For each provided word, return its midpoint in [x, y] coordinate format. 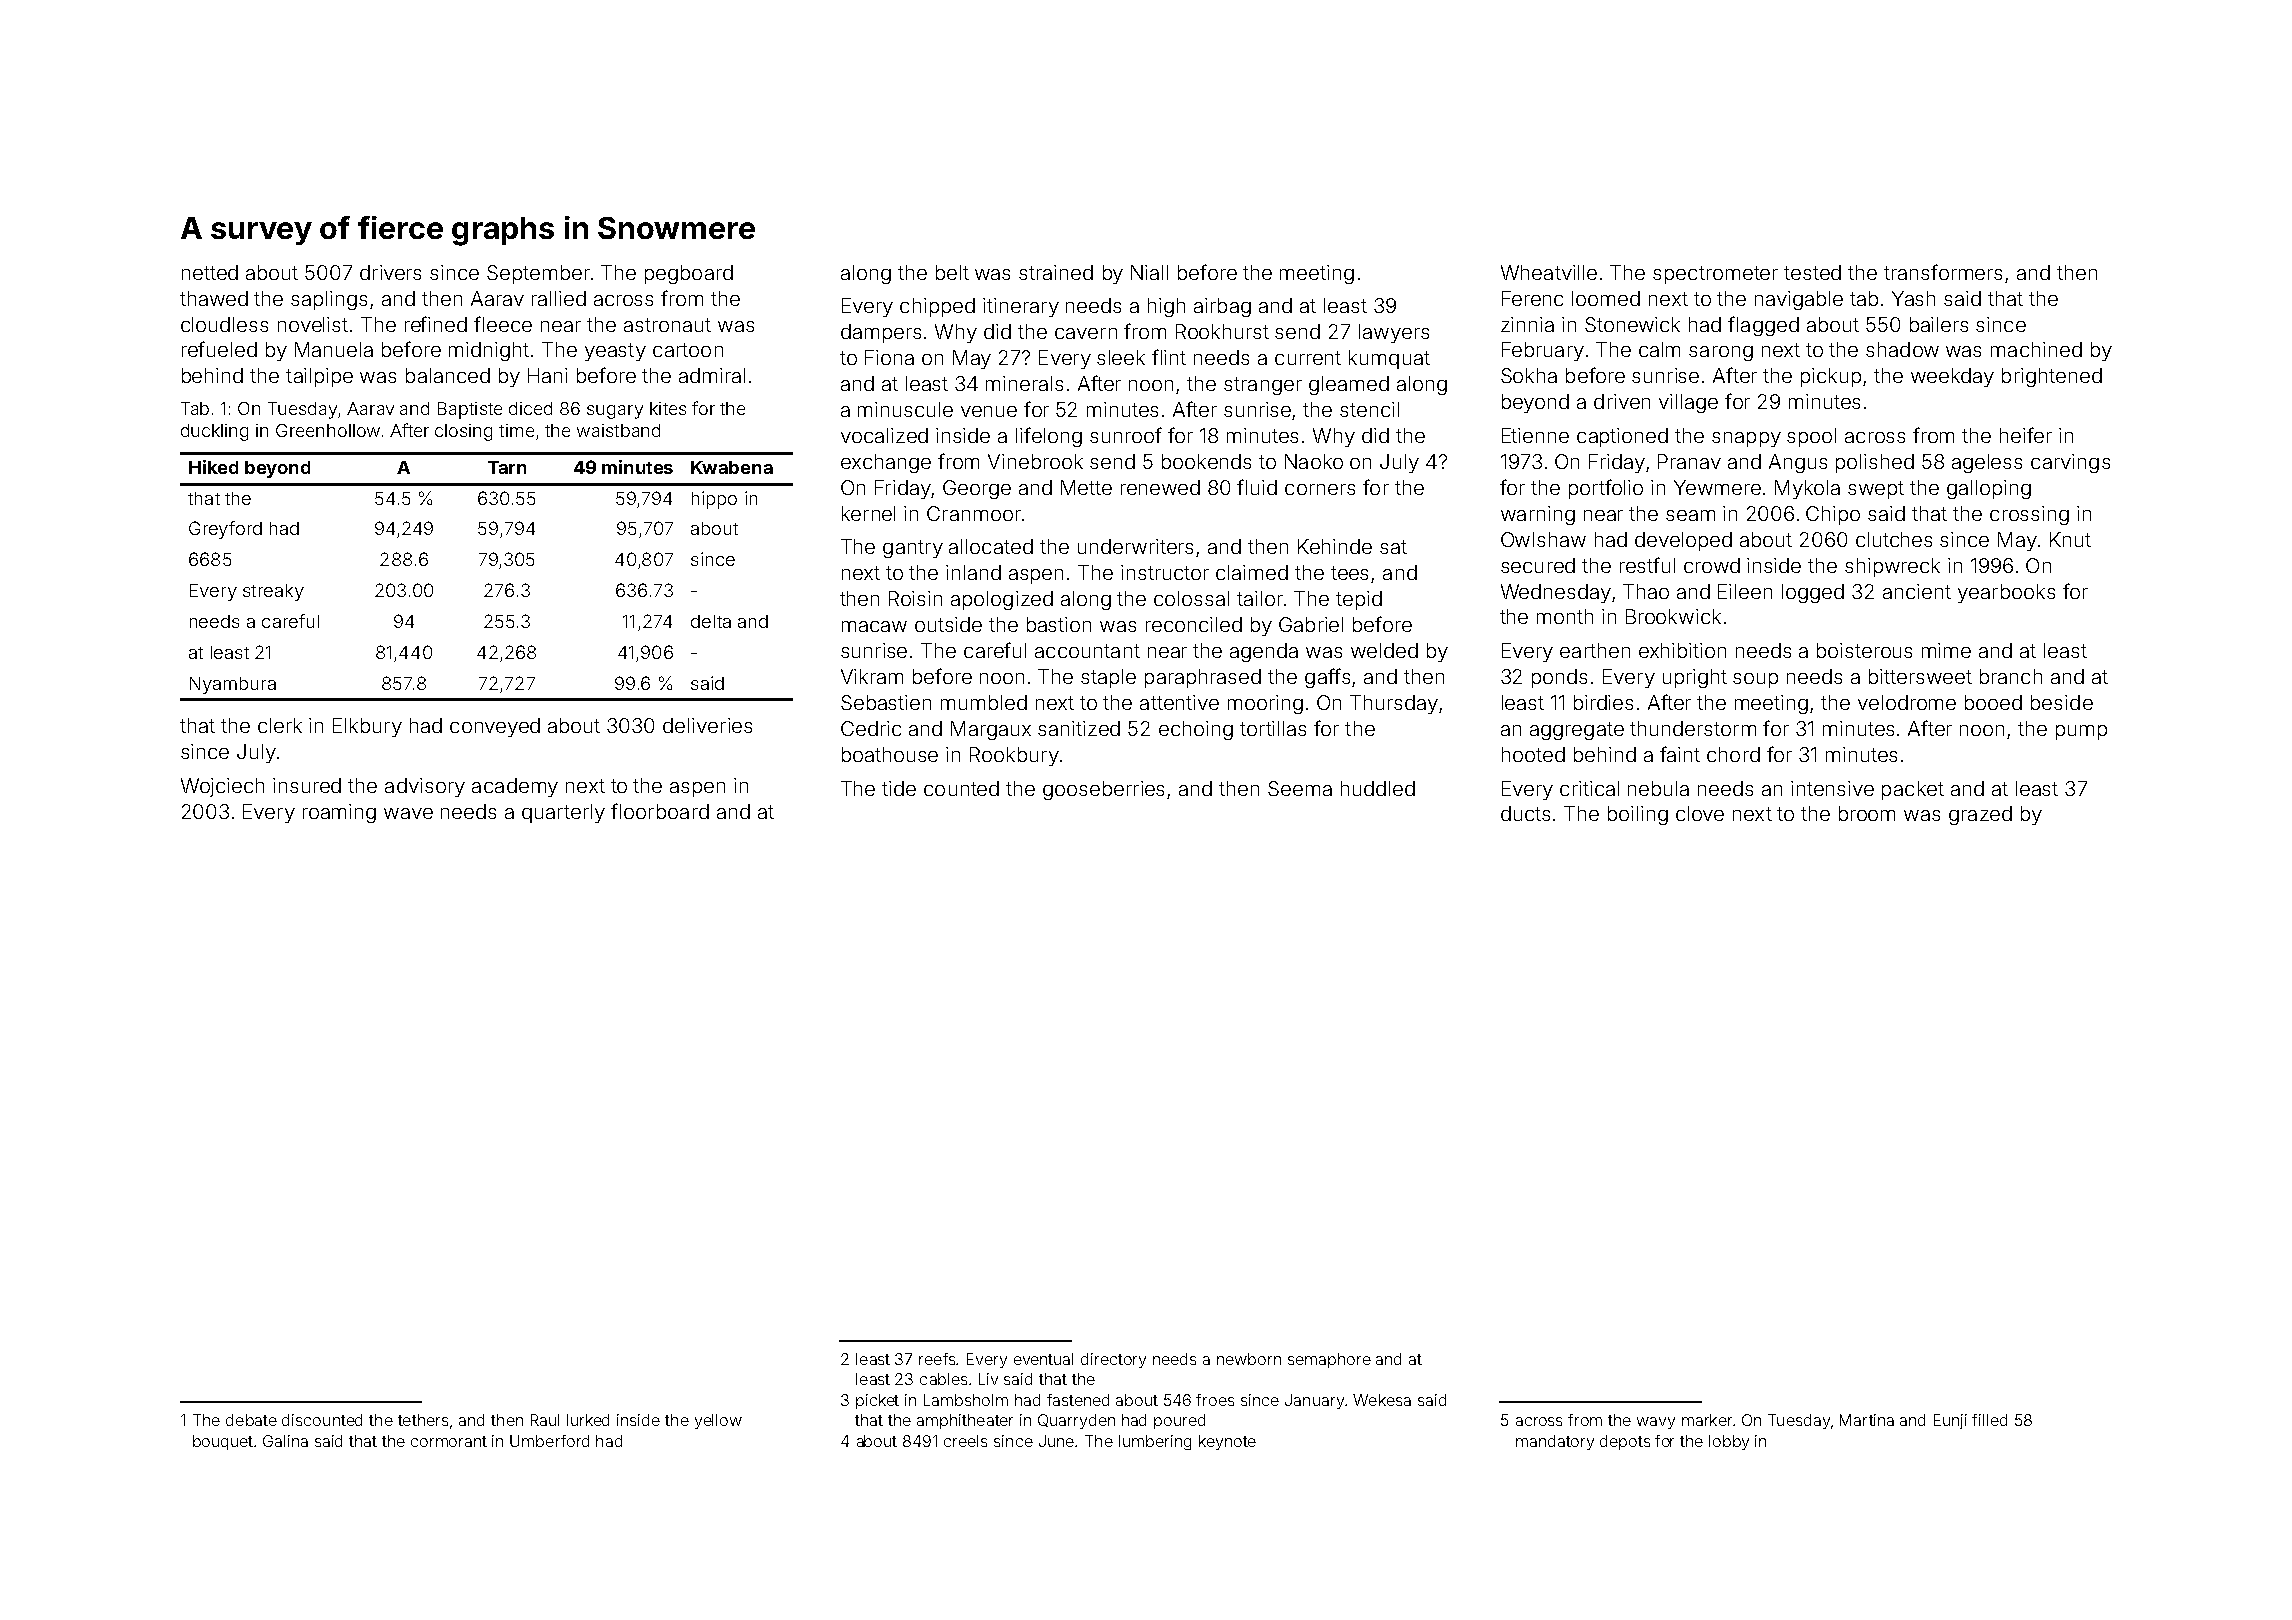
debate [251, 1420]
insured [307, 785]
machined [2036, 349]
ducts [1525, 813]
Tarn [507, 467]
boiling [1638, 815]
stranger [1263, 386]
